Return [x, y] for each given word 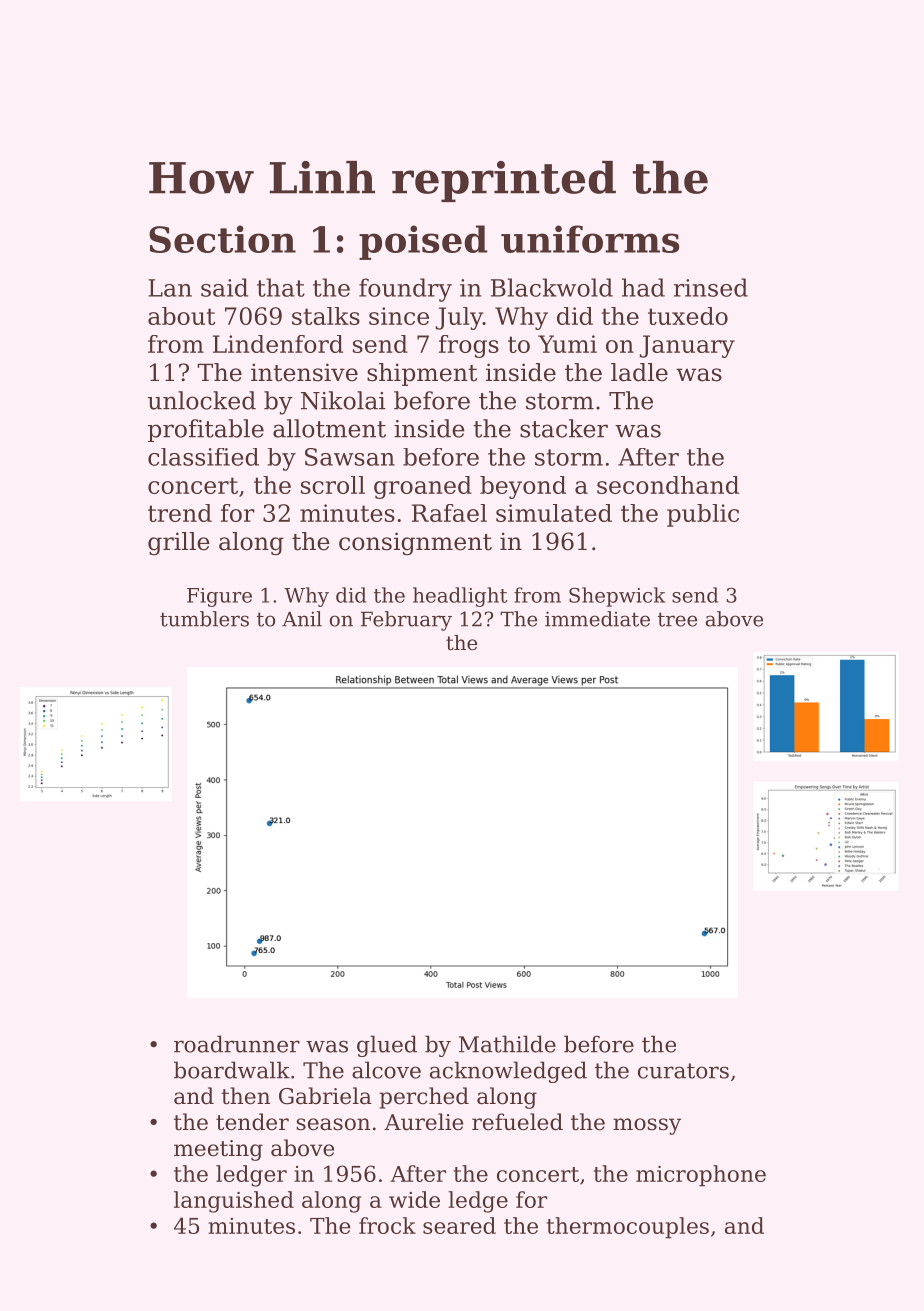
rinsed [711, 287]
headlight [460, 597]
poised [423, 242]
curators [683, 1071]
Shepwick [617, 597]
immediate [597, 619]
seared [459, 1225]
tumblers [204, 619]
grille [179, 543]
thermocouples [628, 1228]
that [281, 287]
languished [234, 1202]
